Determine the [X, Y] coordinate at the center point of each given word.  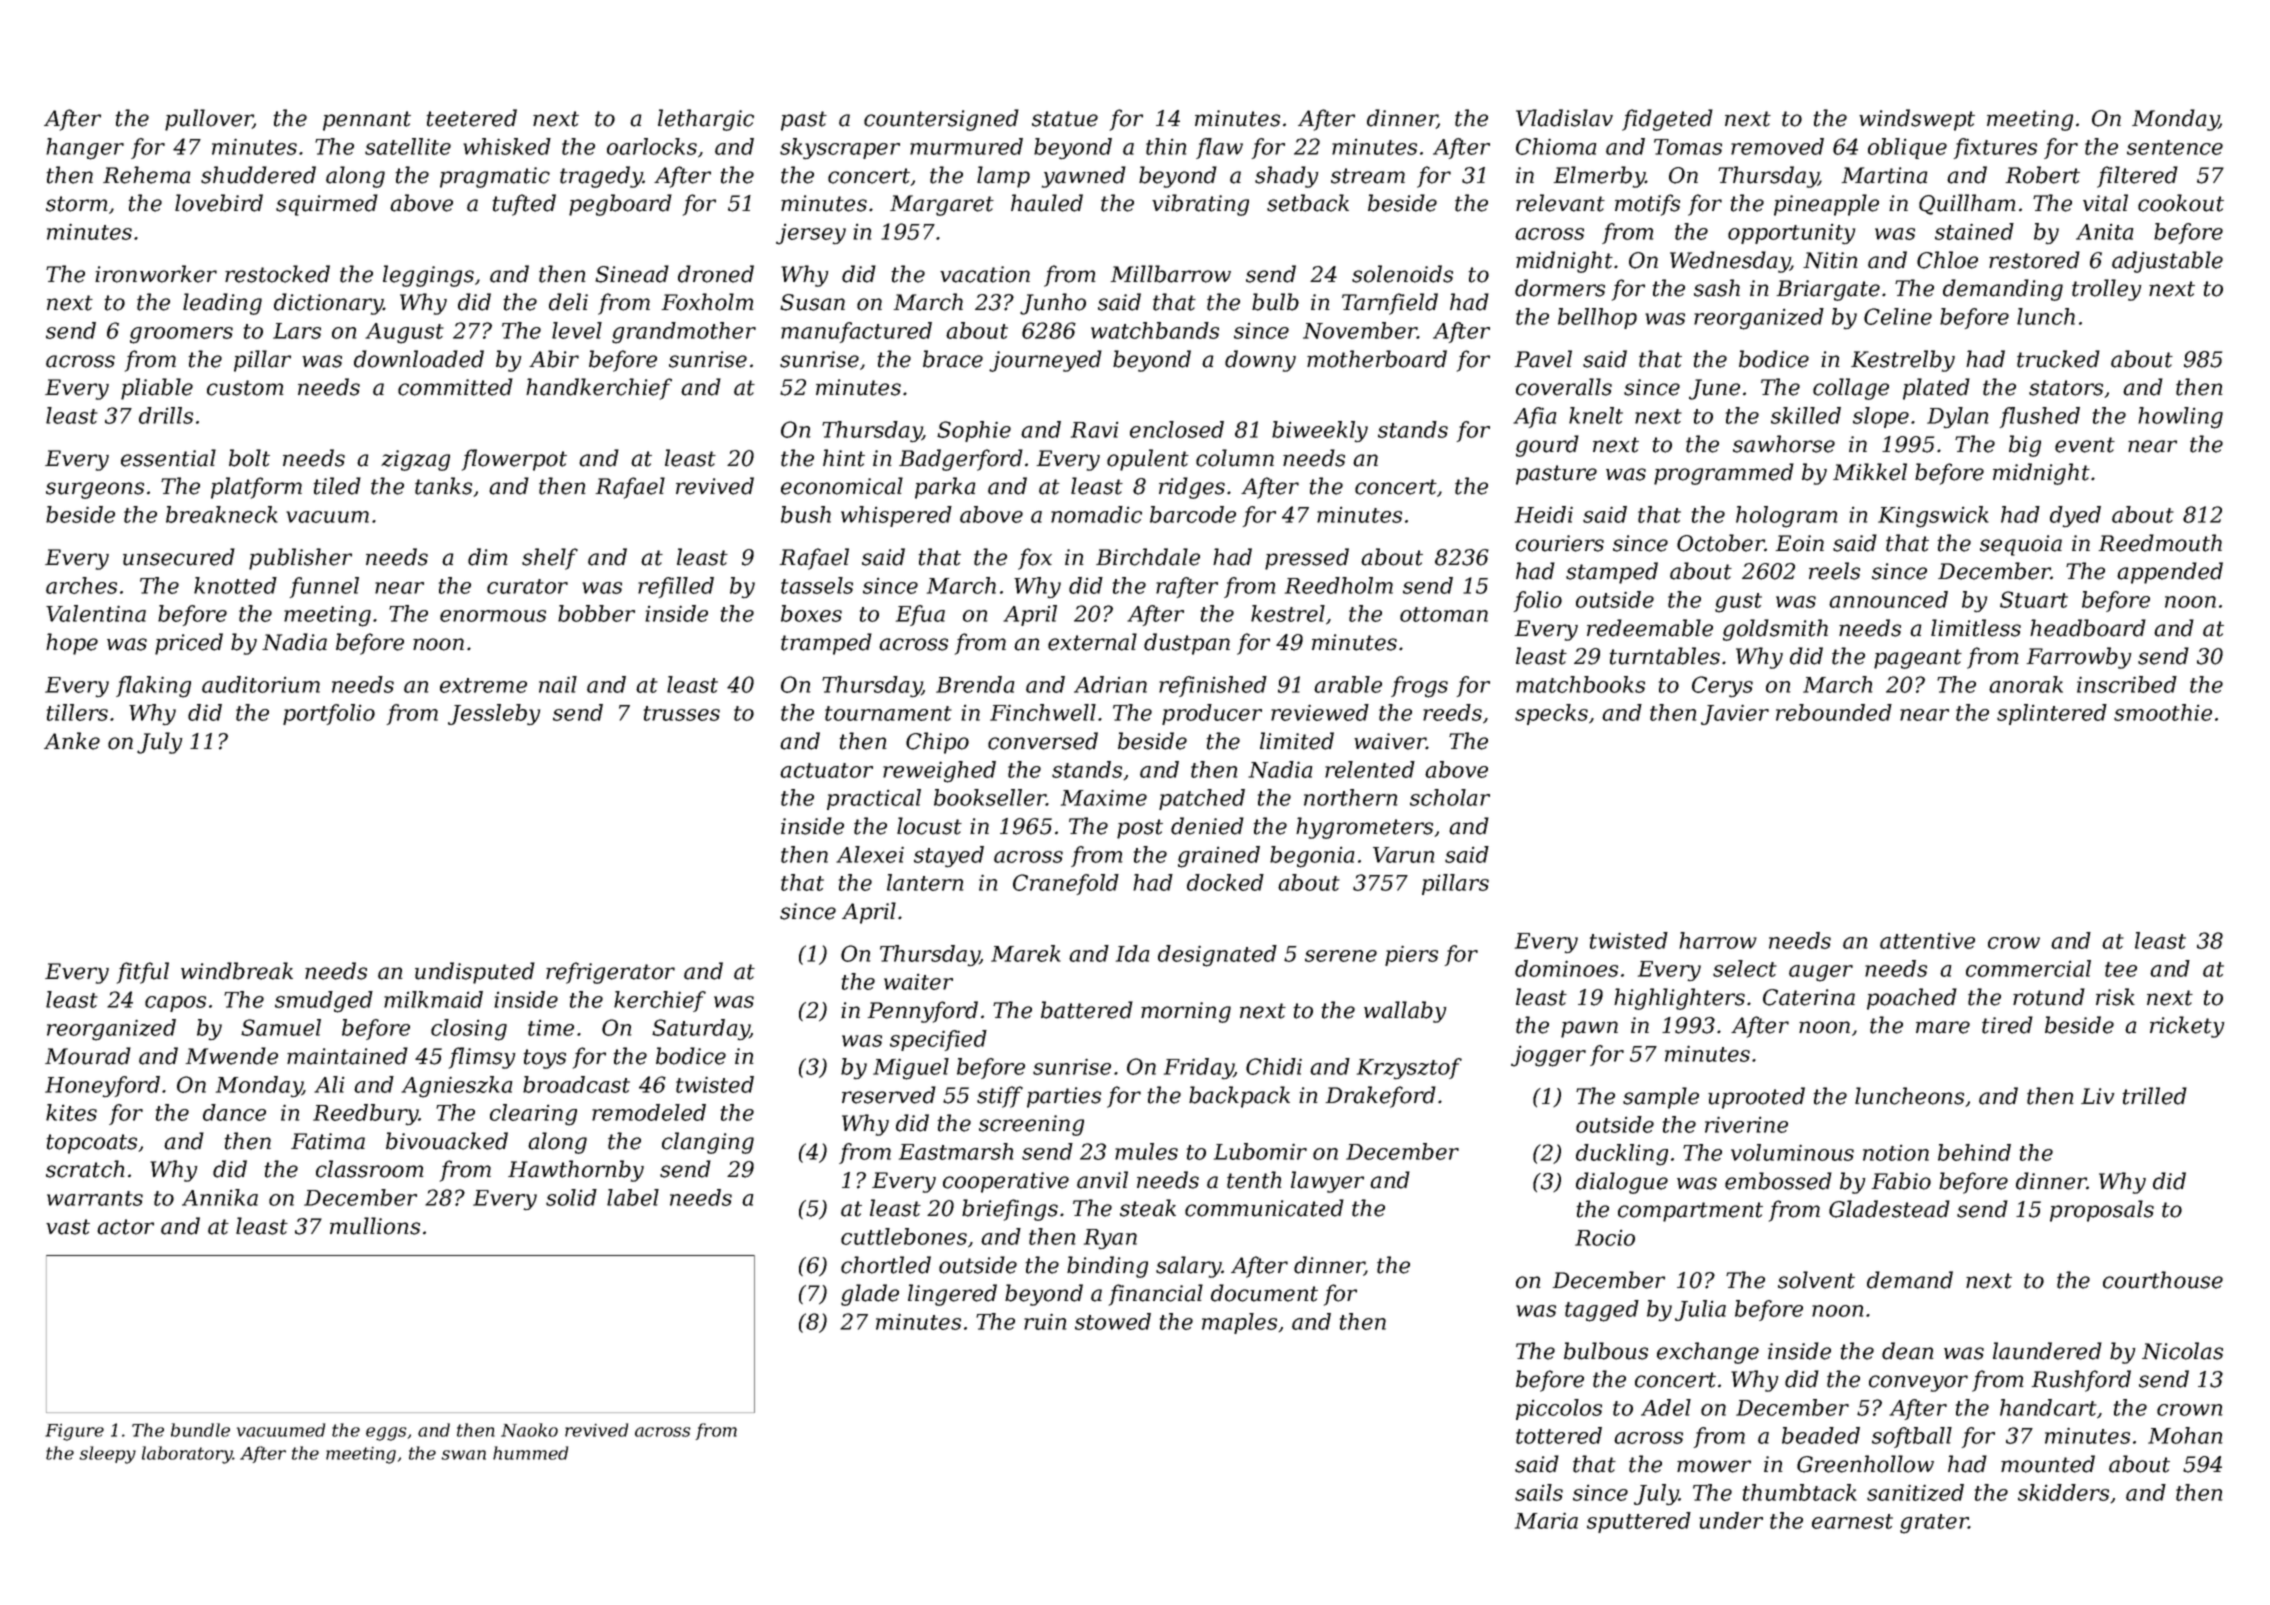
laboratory [187, 1455]
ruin [1045, 1321]
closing [469, 1030]
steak [1148, 1208]
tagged [1602, 1311]
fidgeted [1667, 120]
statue [1065, 119]
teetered [471, 118]
